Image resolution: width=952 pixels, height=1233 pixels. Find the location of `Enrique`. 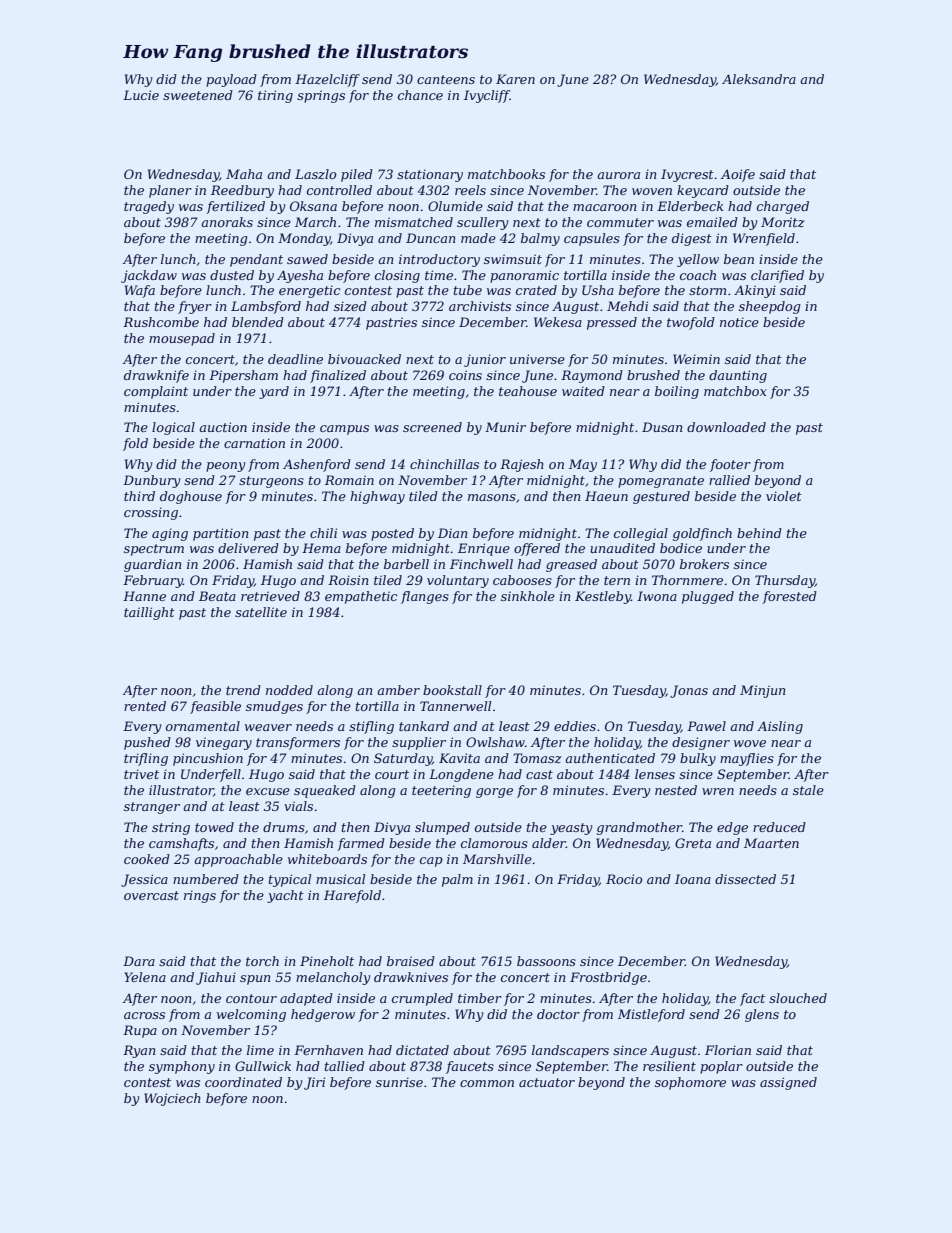

Enrique is located at coordinates (484, 549).
